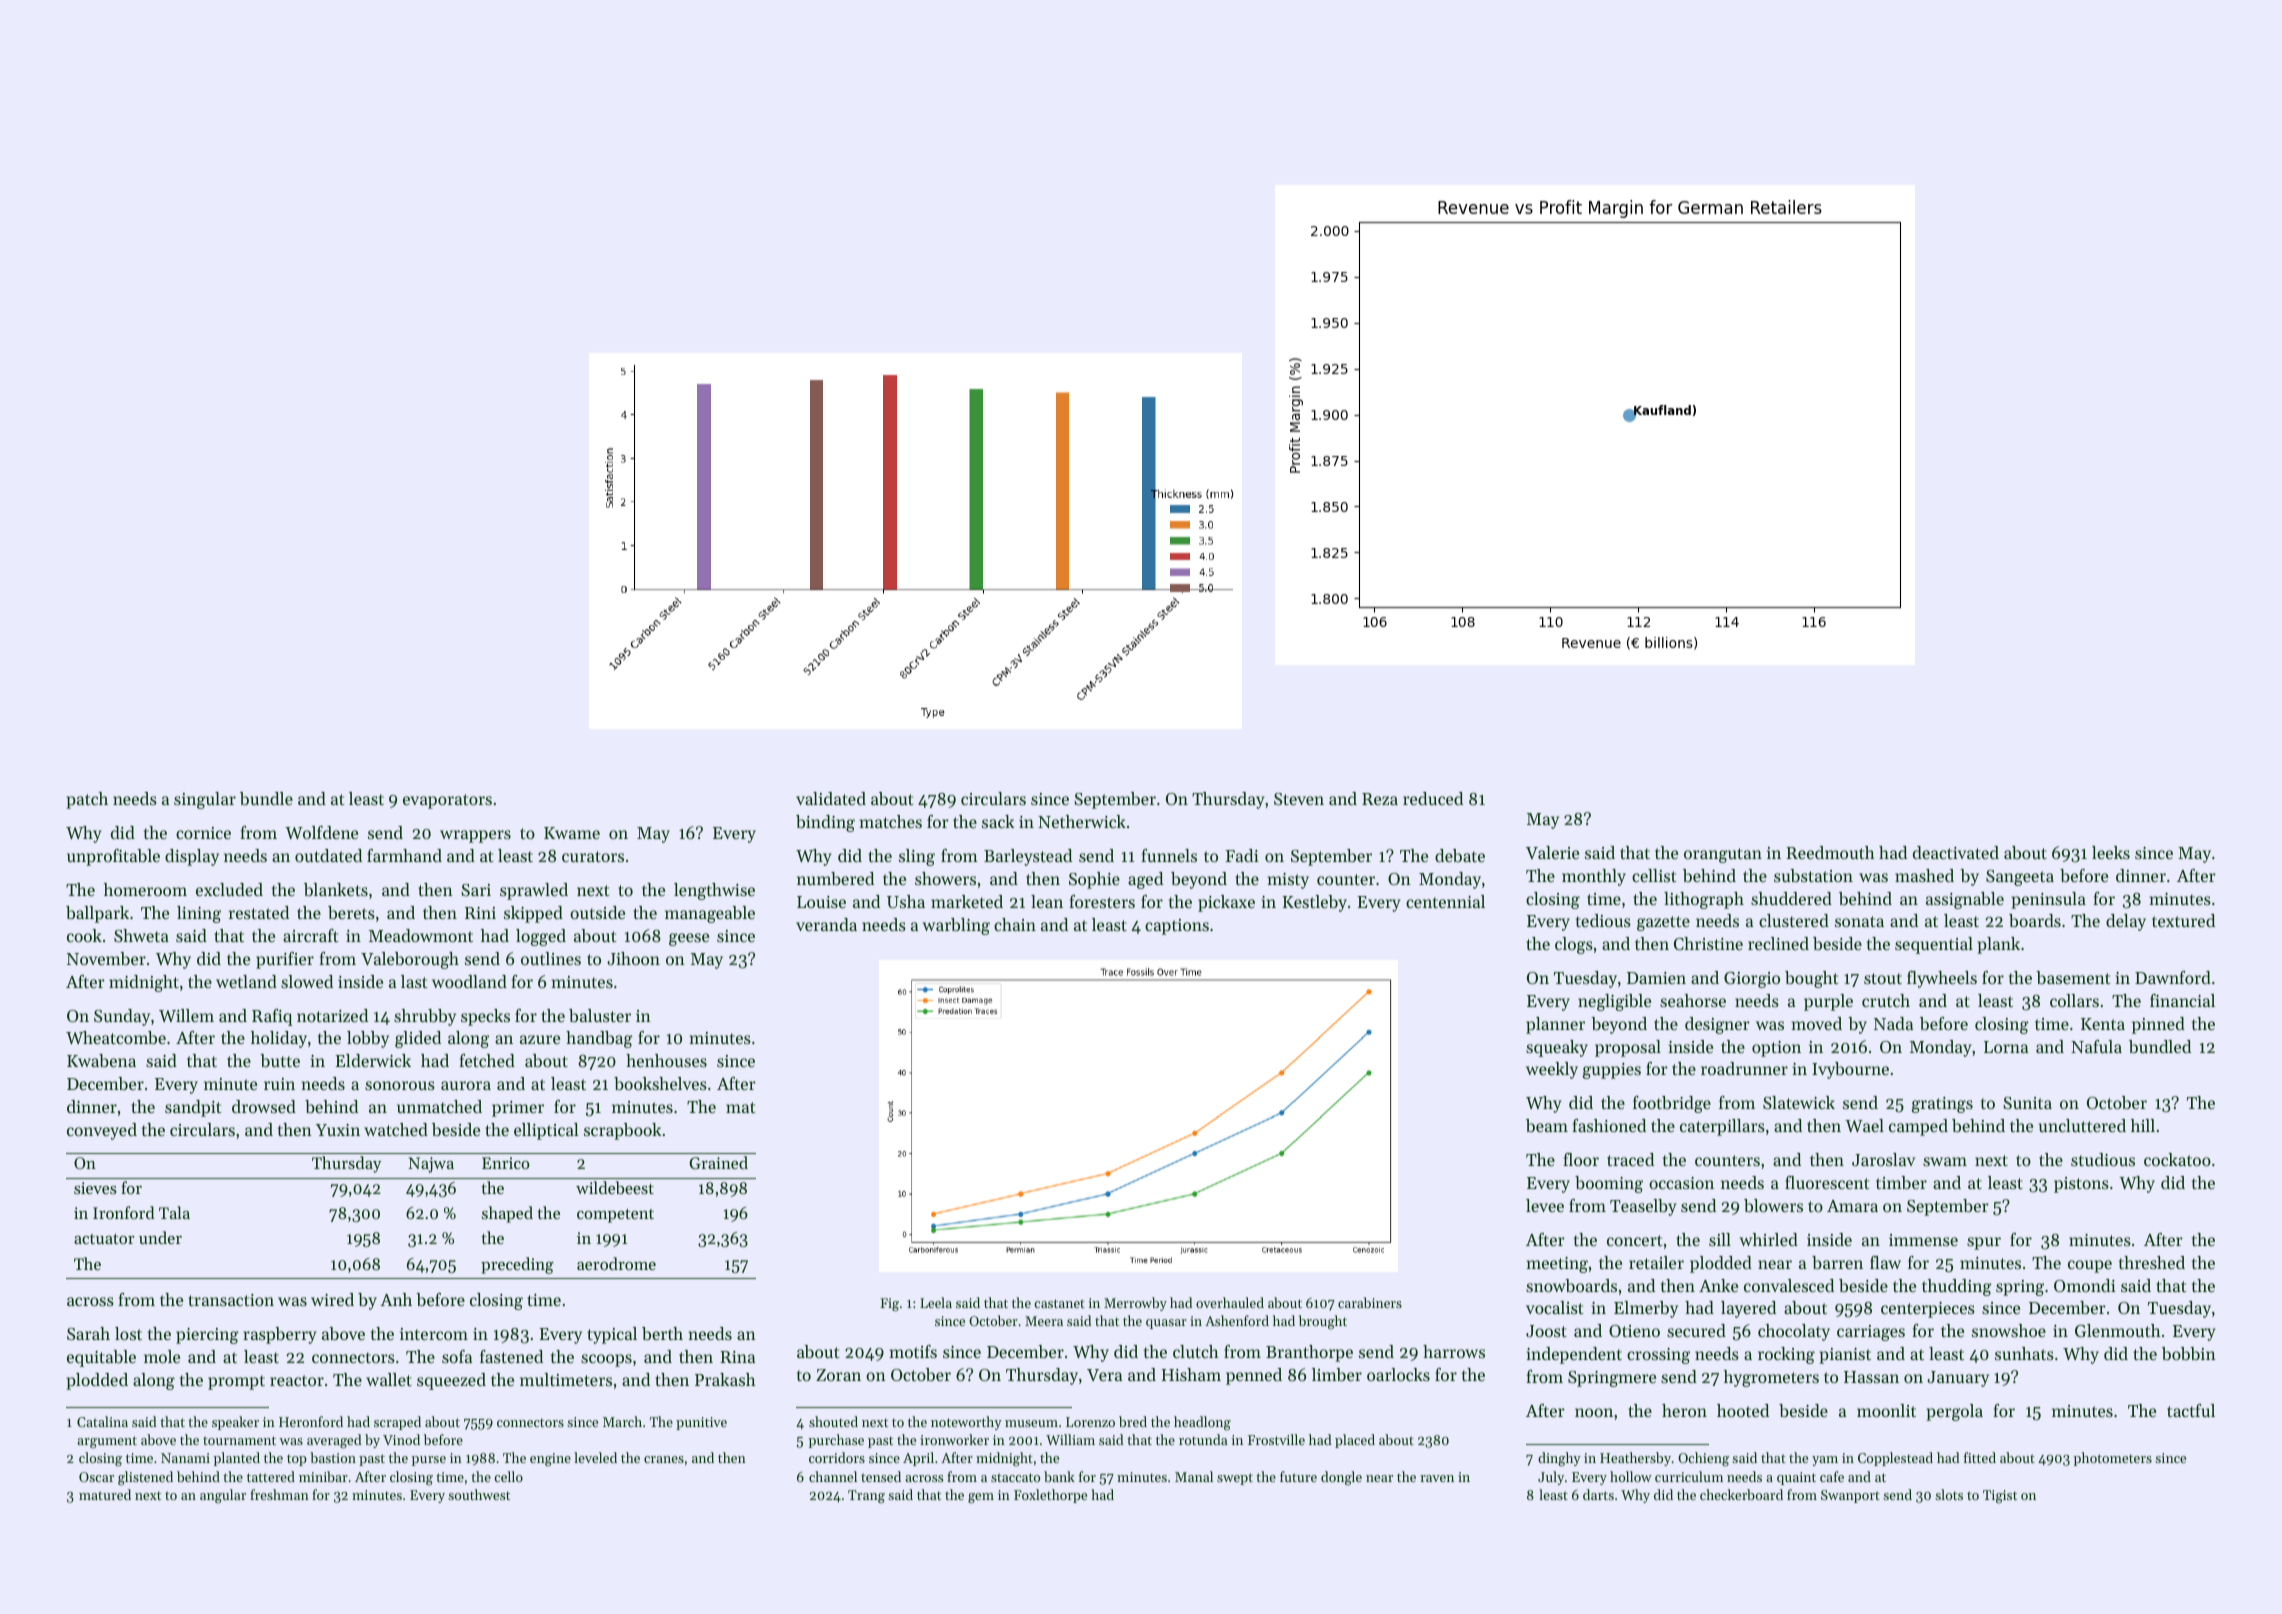 The width and height of the screenshot is (2282, 1614). I want to click on sieves, so click(95, 1188).
